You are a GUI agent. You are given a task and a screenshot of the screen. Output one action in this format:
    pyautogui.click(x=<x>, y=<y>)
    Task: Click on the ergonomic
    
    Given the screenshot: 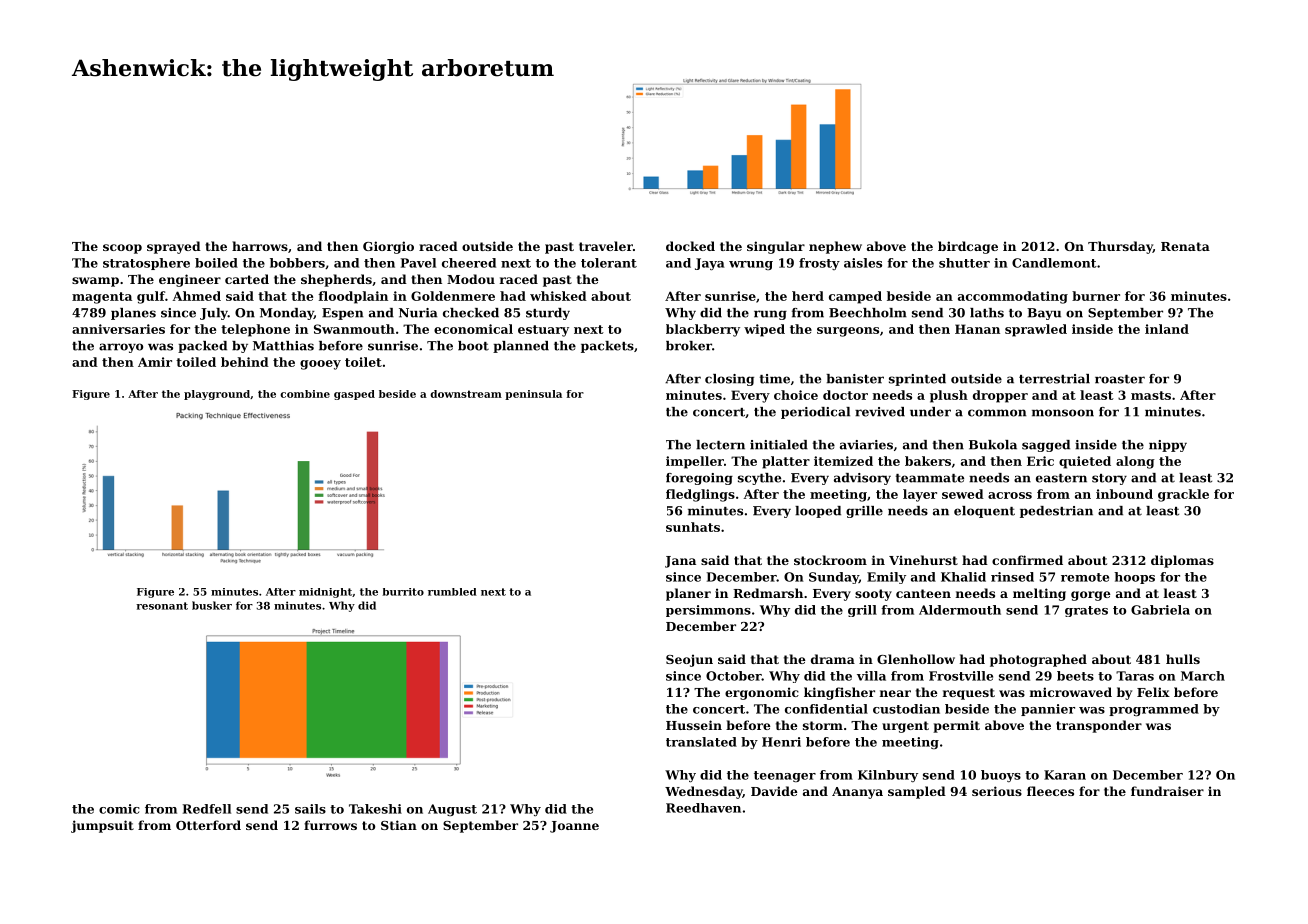 What is the action you would take?
    pyautogui.click(x=762, y=693)
